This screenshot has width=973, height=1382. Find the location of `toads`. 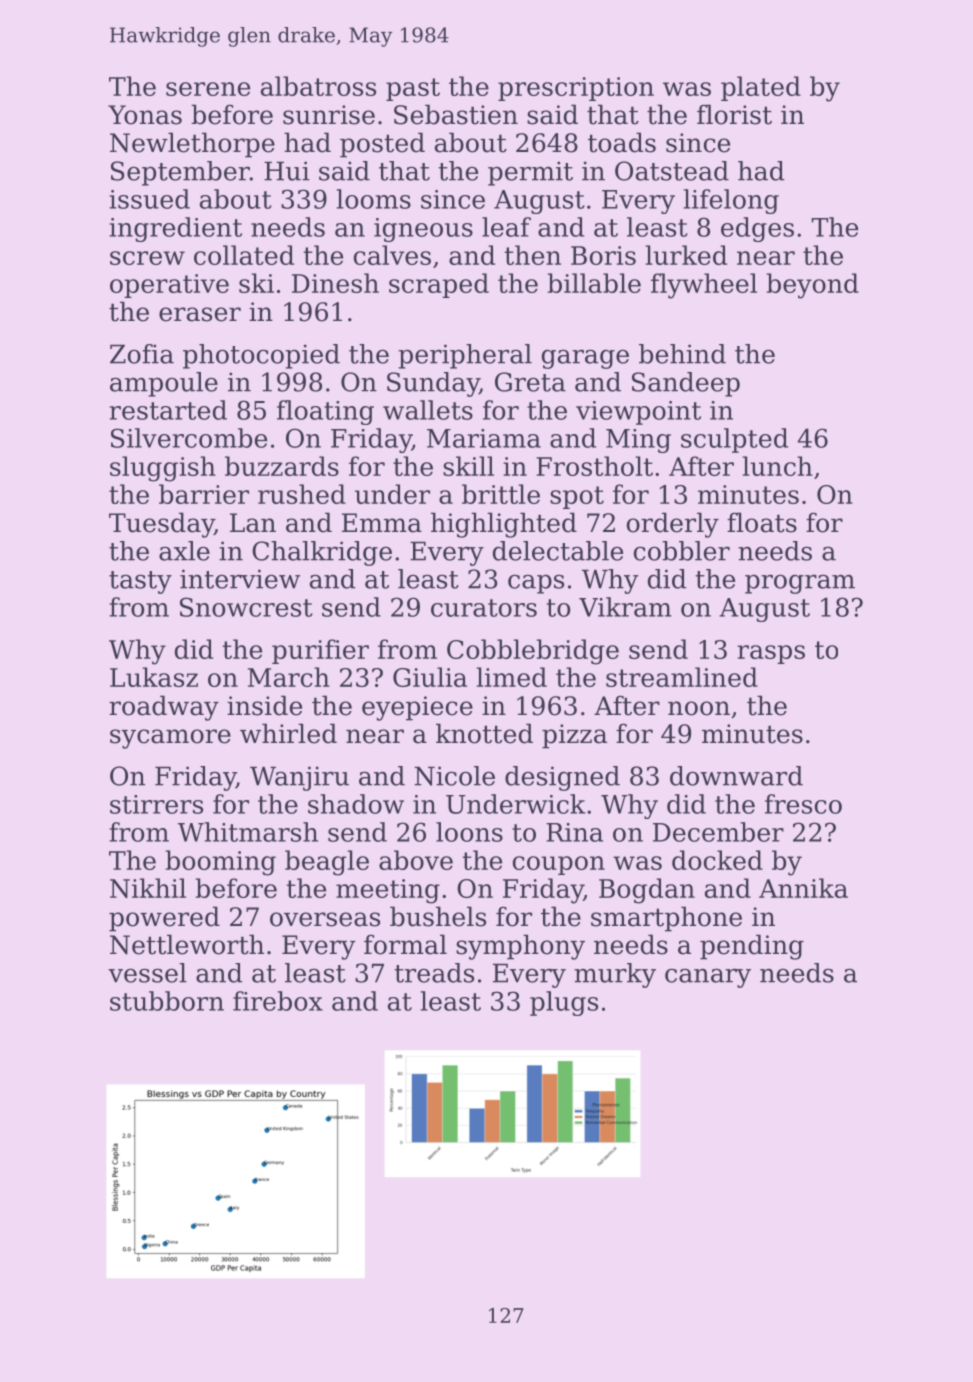

toads is located at coordinates (622, 142).
